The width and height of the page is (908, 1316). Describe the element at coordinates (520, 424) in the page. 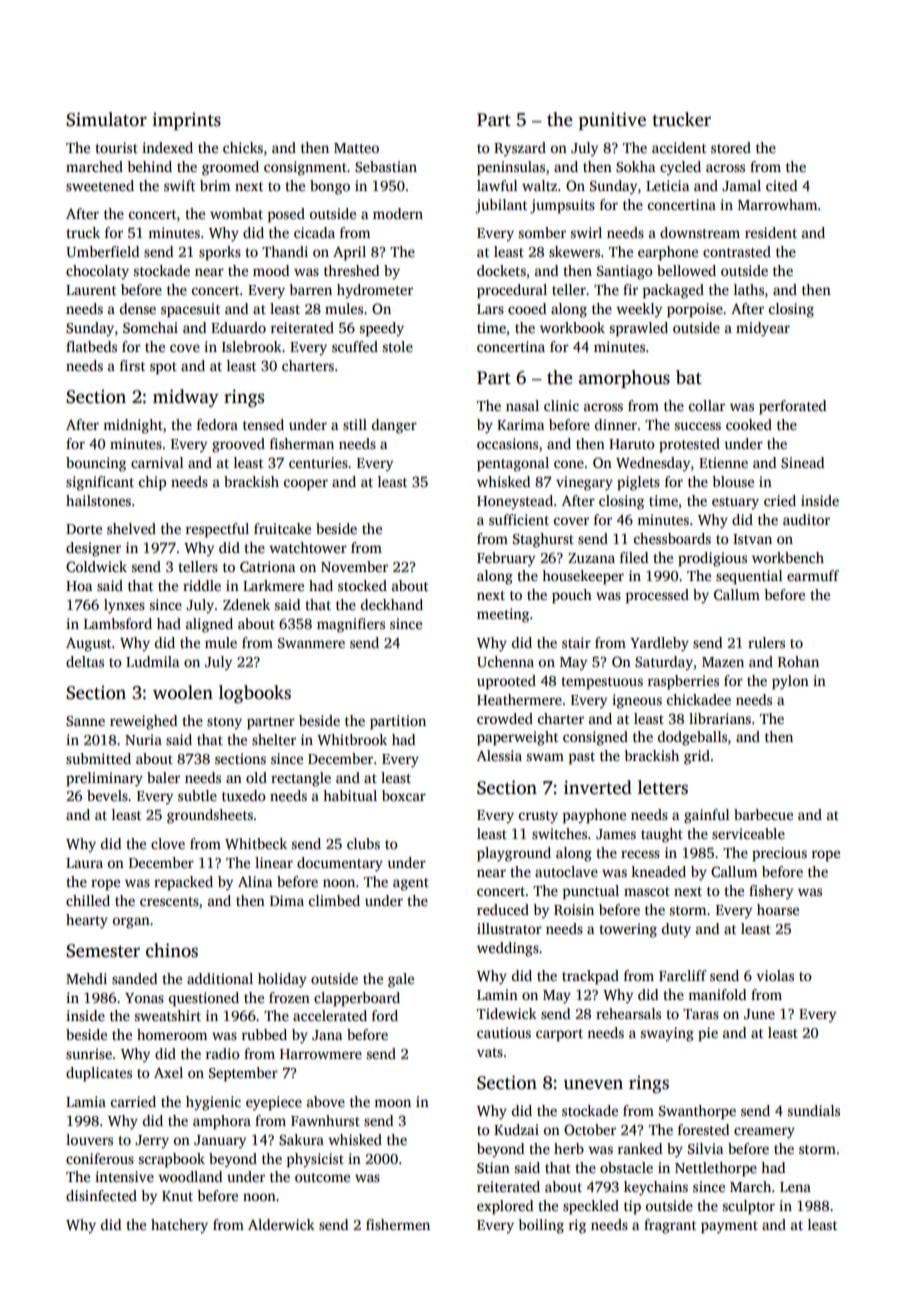

I see `Karima` at that location.
